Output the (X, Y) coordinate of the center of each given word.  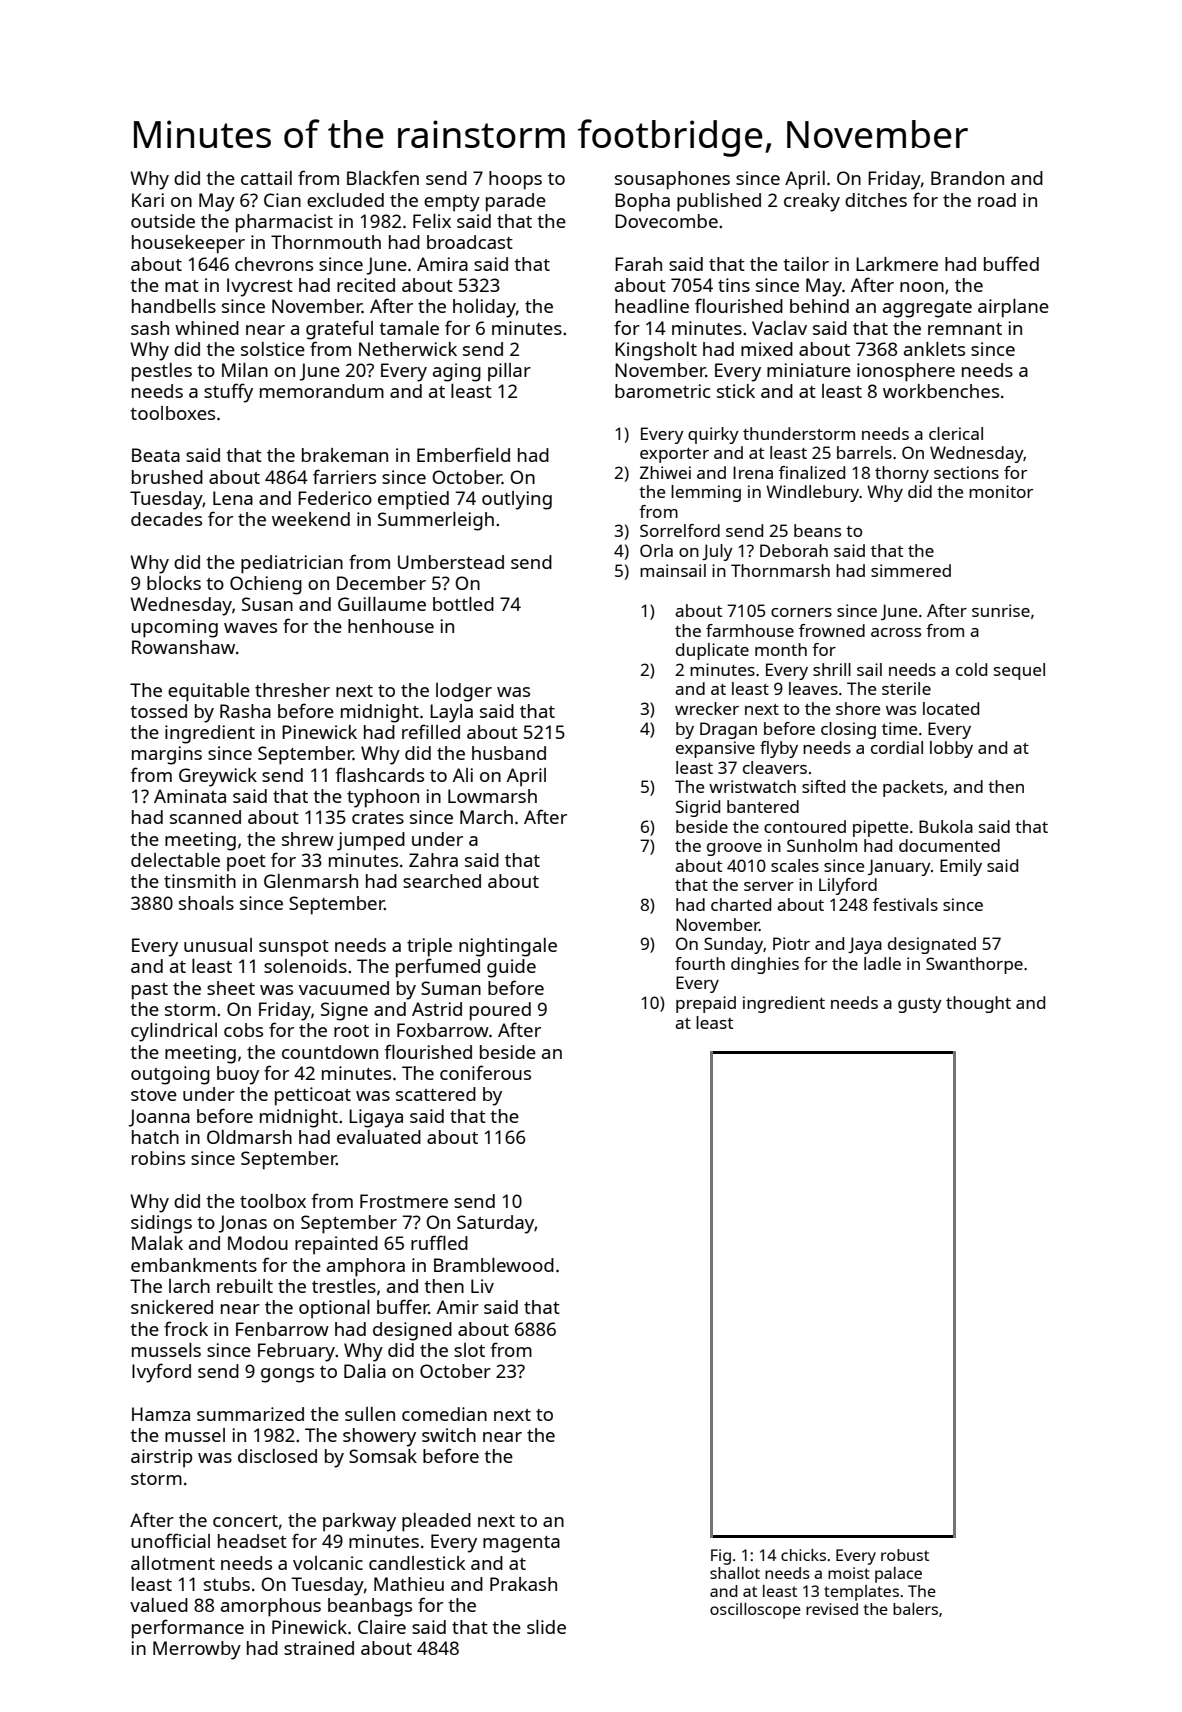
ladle (882, 963)
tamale (409, 328)
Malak (157, 1243)
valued (159, 1605)
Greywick (218, 777)
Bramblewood (494, 1265)
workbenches (941, 391)
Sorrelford (680, 530)
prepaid (706, 1004)
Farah (638, 264)
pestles (162, 372)
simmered (911, 570)
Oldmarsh (249, 1137)
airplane (1013, 308)
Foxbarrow (443, 1030)
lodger (464, 692)
